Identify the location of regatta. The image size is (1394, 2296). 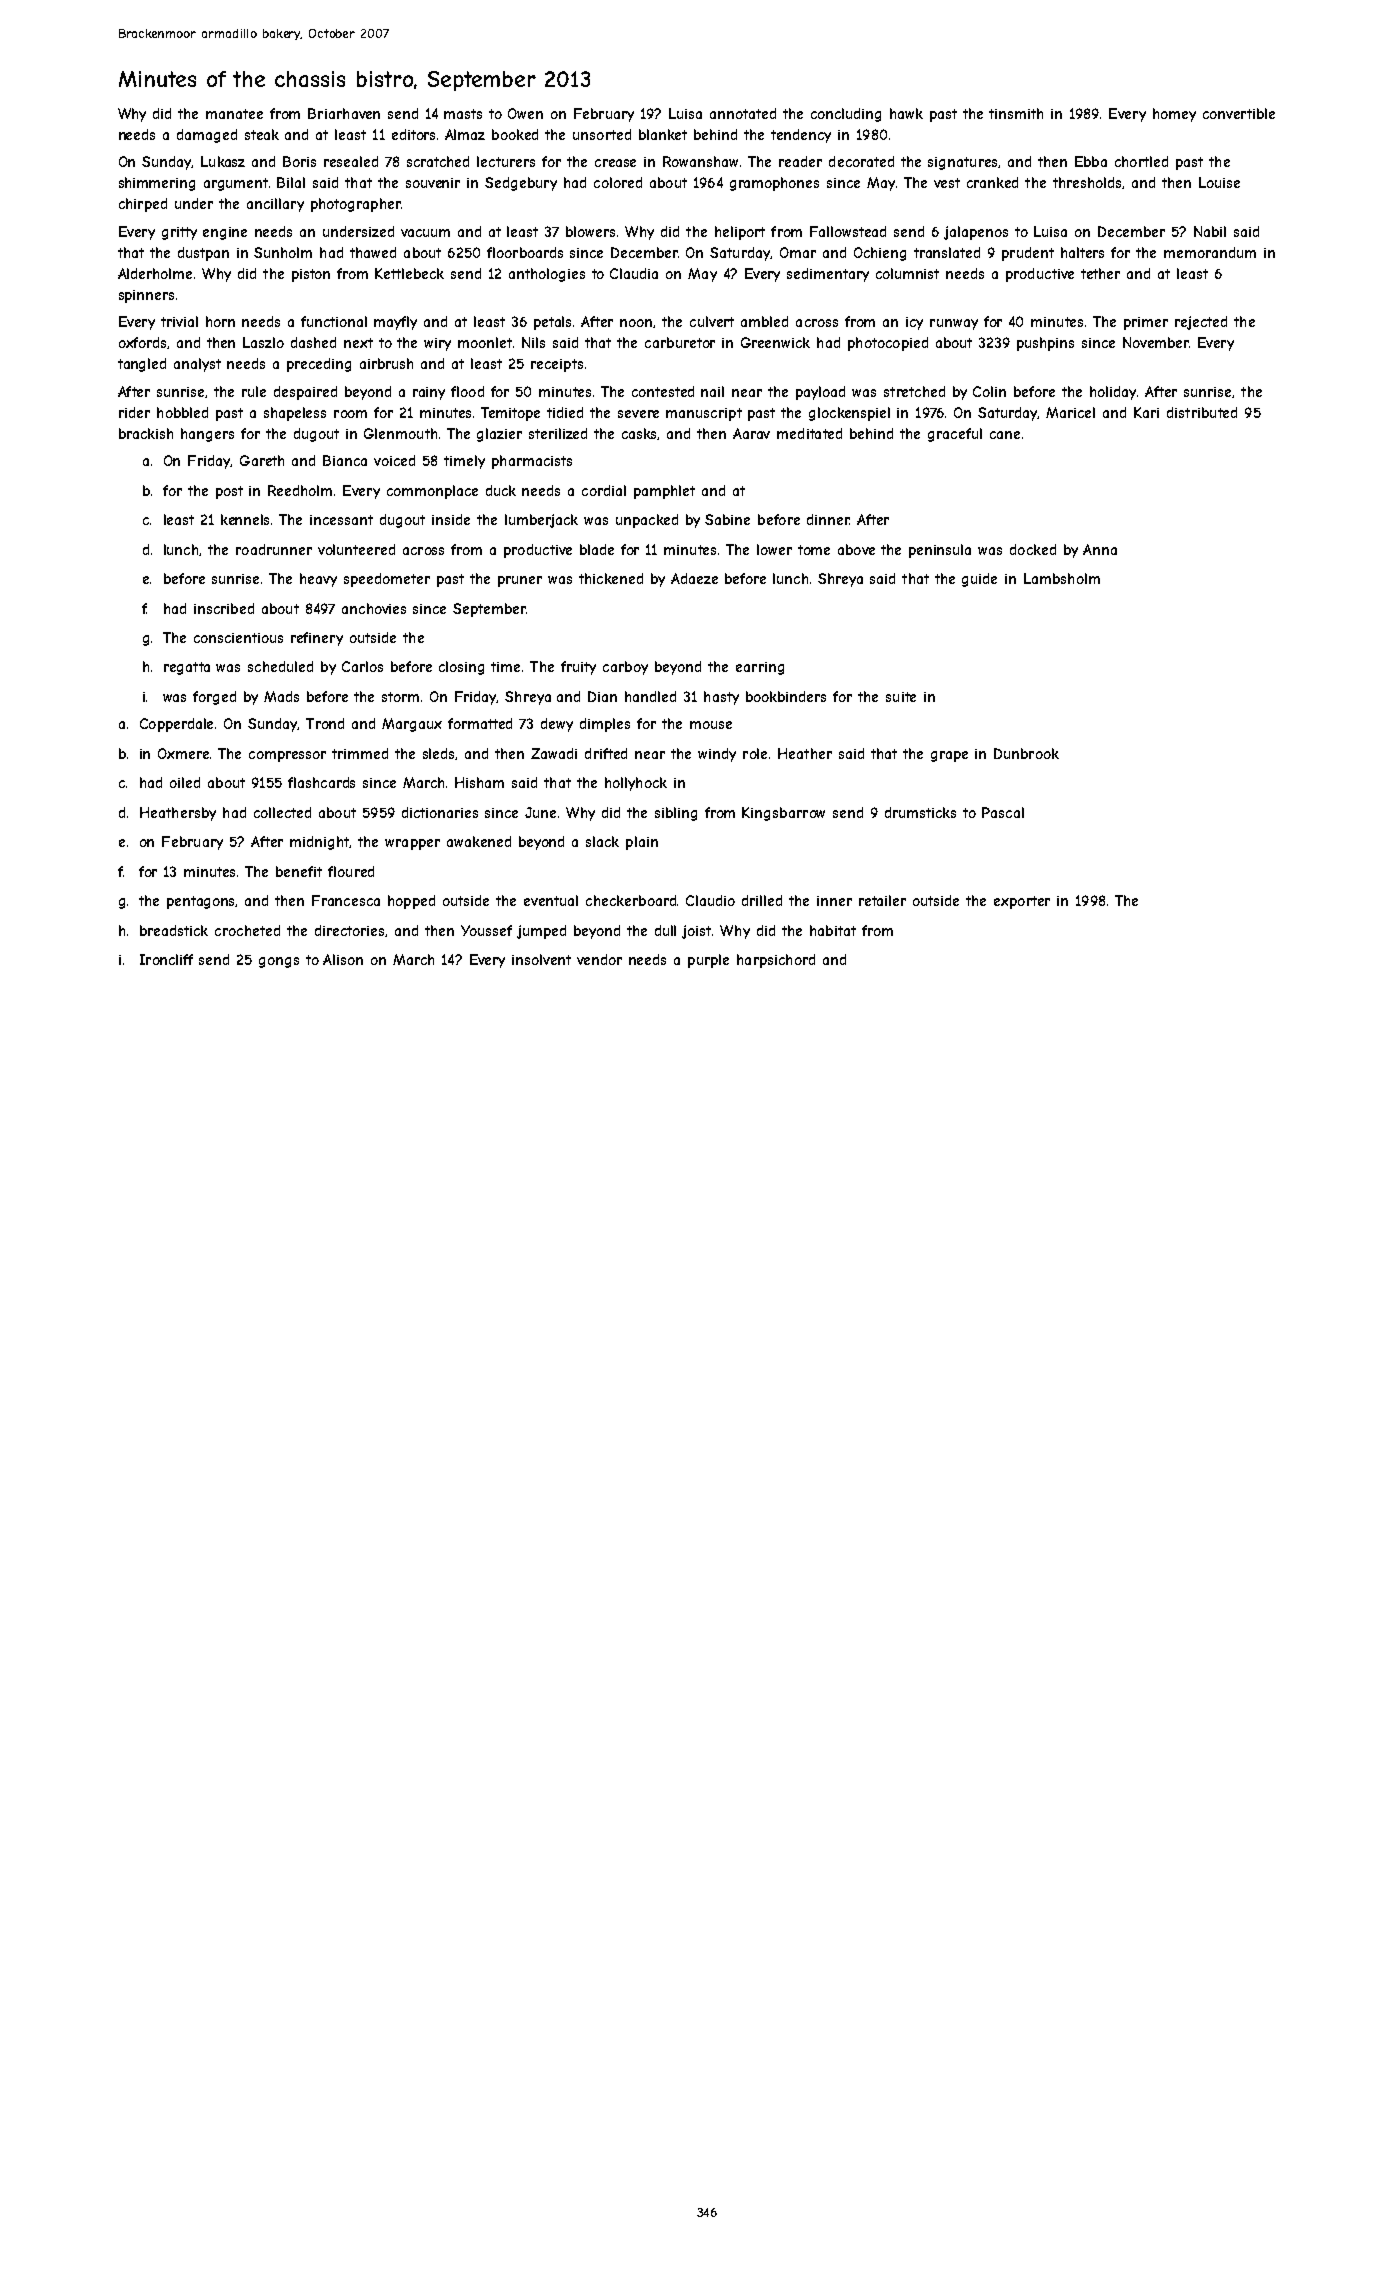
(187, 668).
